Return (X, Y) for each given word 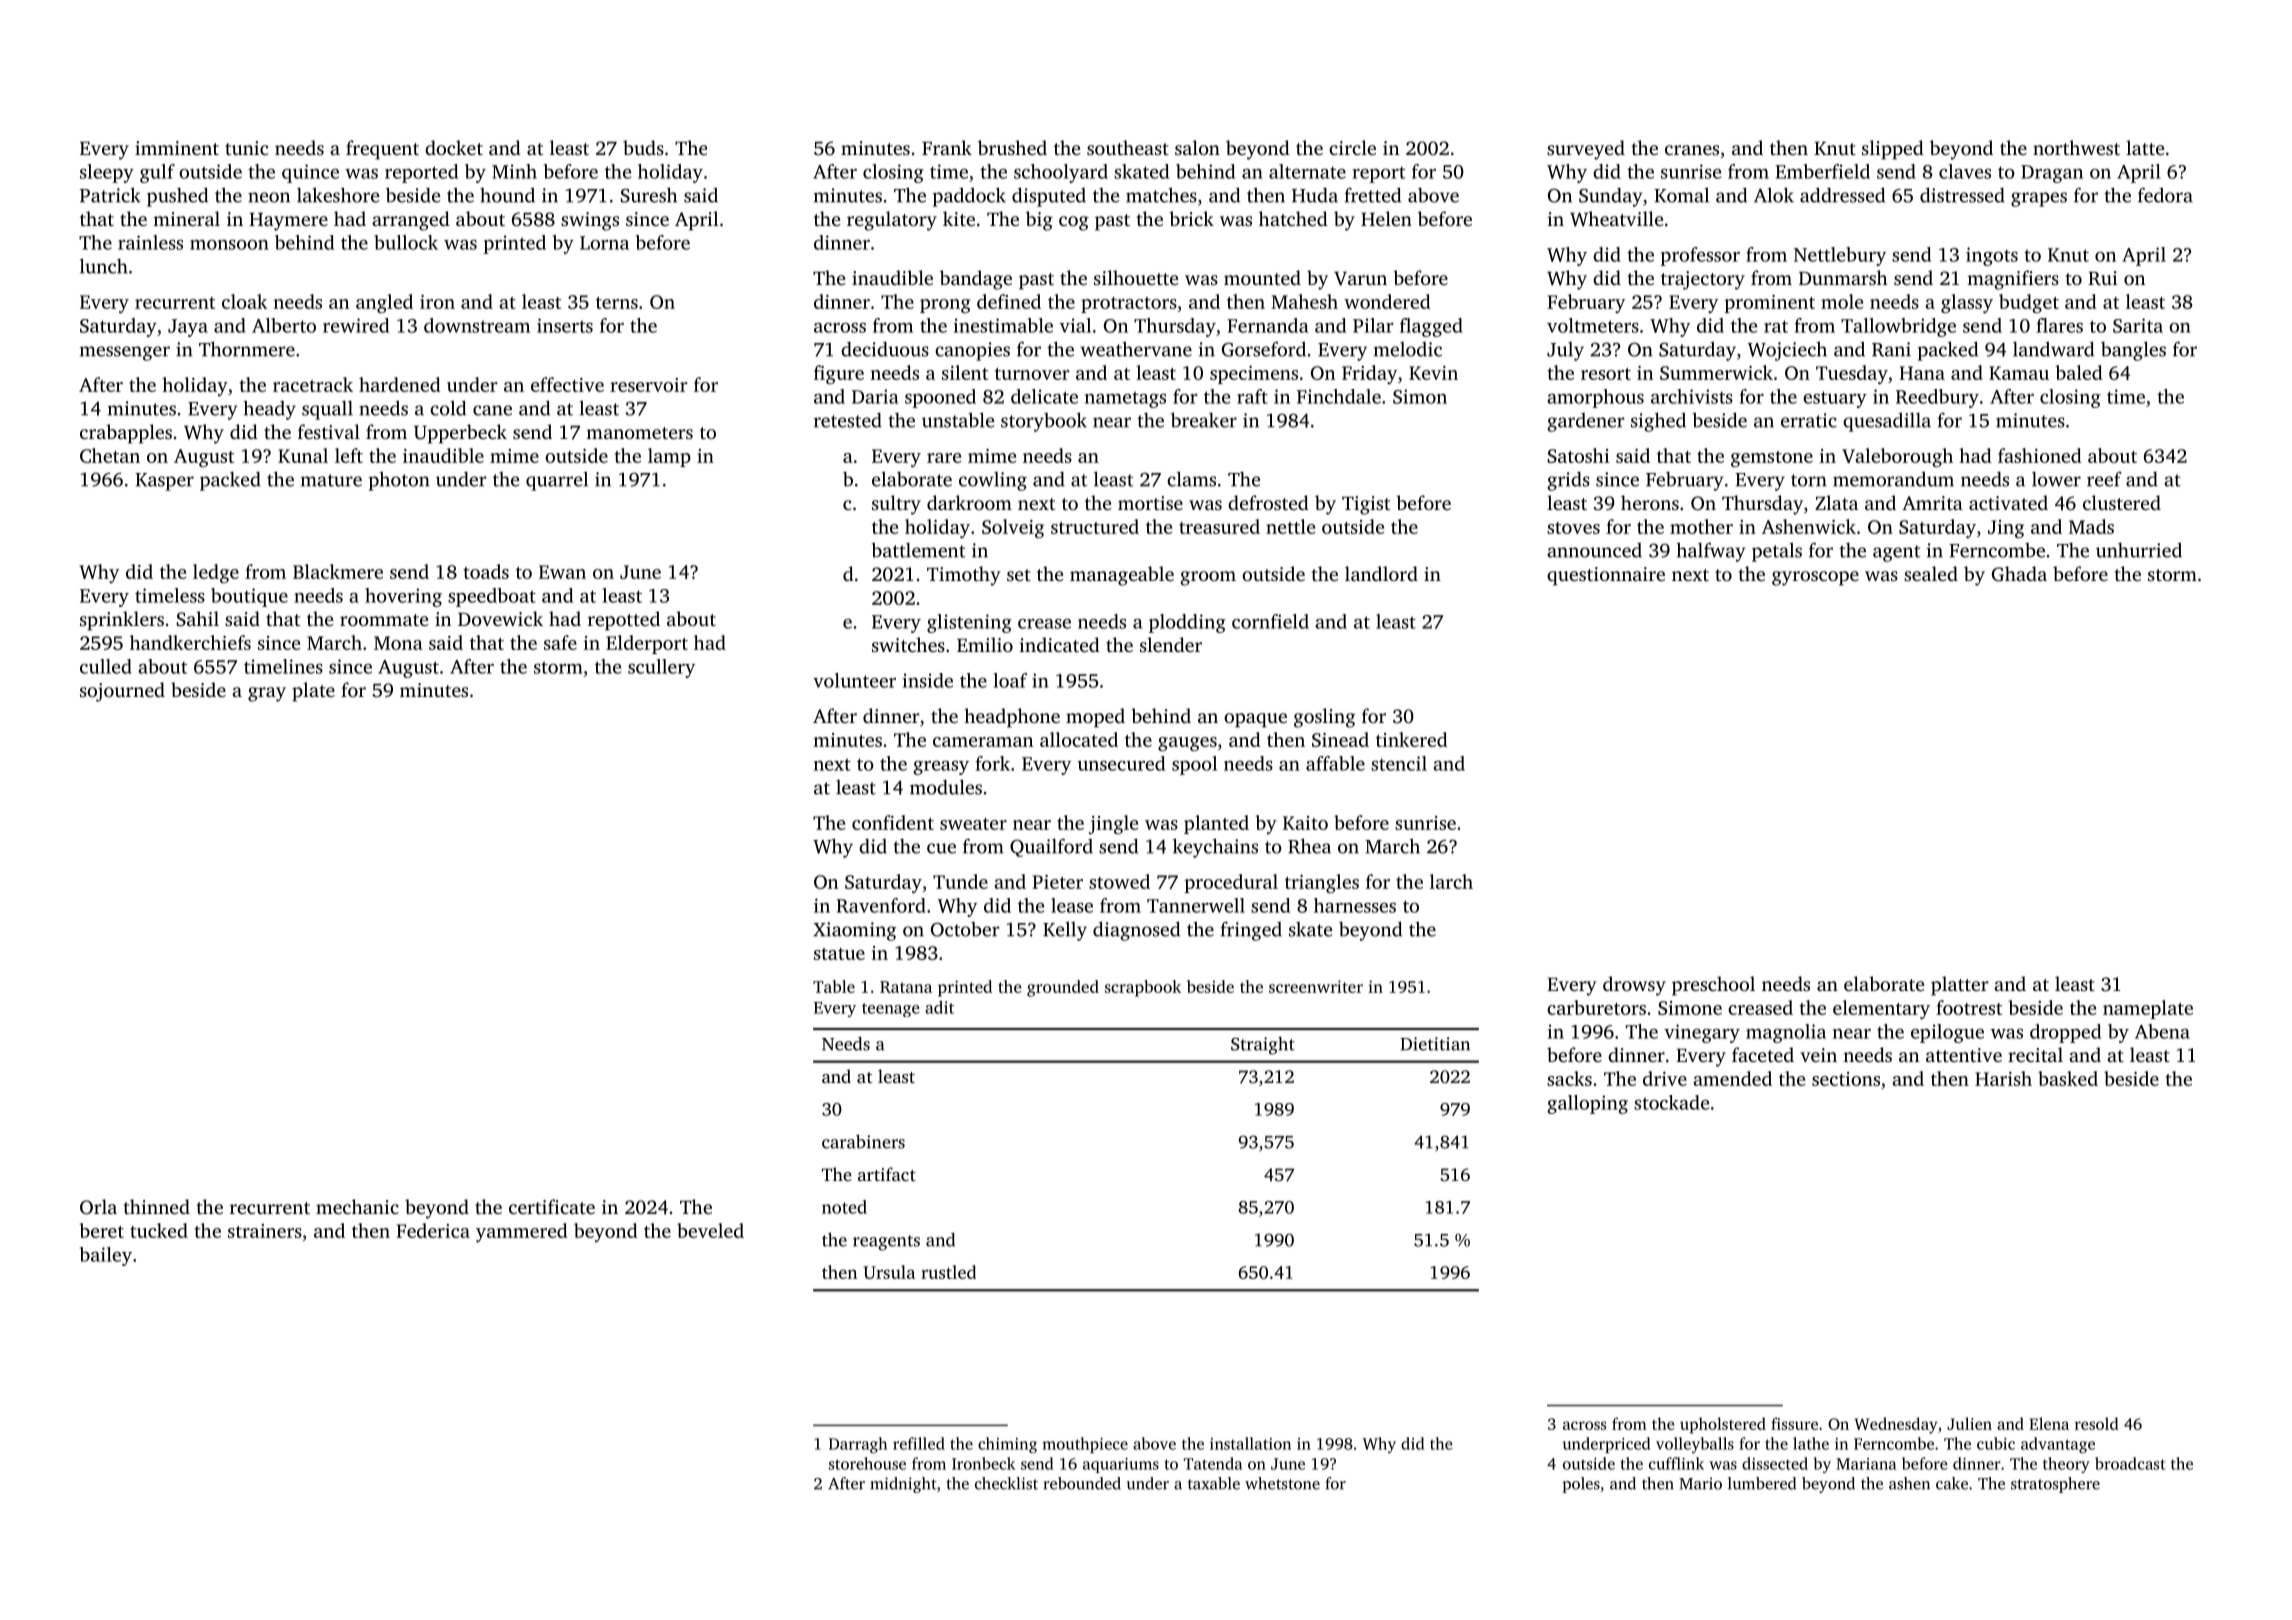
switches (908, 644)
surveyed (1586, 150)
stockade (1671, 1102)
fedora (2165, 195)
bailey (106, 1256)
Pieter (1057, 882)
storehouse (867, 1463)
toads (486, 571)
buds (643, 147)
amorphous (1595, 398)
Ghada (2019, 574)
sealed (1931, 573)
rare (944, 458)
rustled (948, 1272)
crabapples (126, 434)
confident (893, 822)
